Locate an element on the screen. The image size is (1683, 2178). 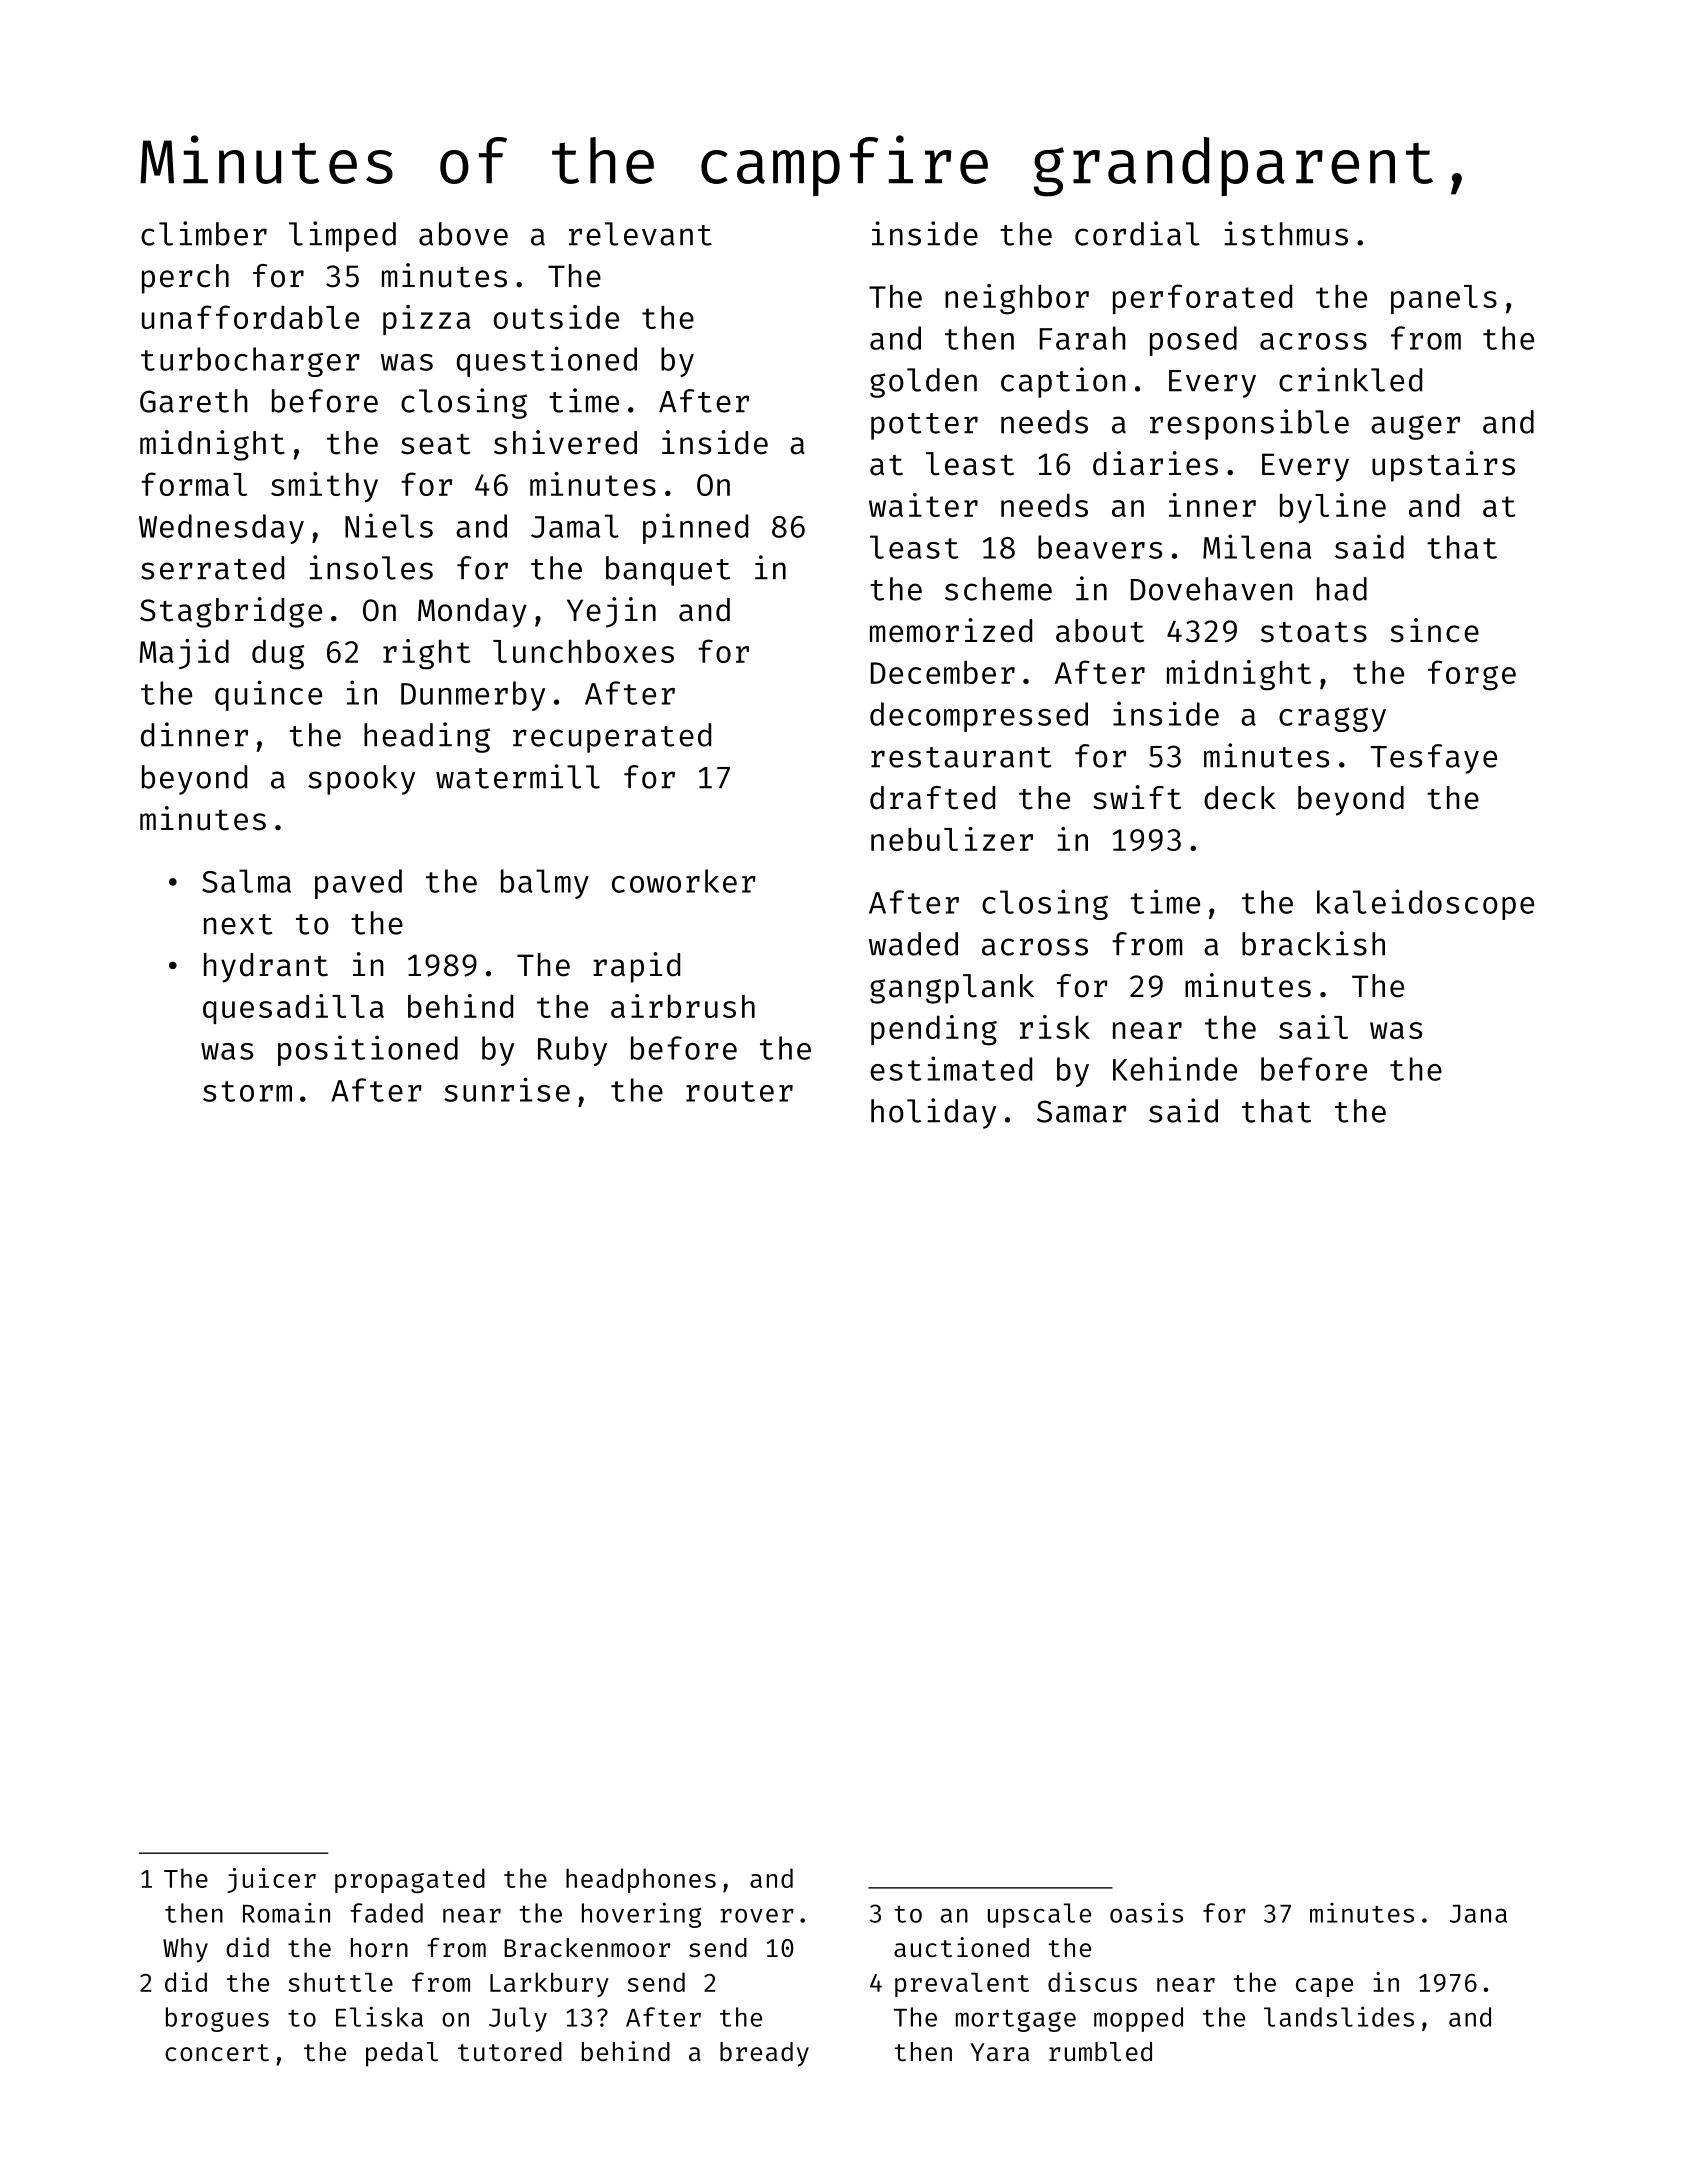
bready is located at coordinates (764, 2054).
